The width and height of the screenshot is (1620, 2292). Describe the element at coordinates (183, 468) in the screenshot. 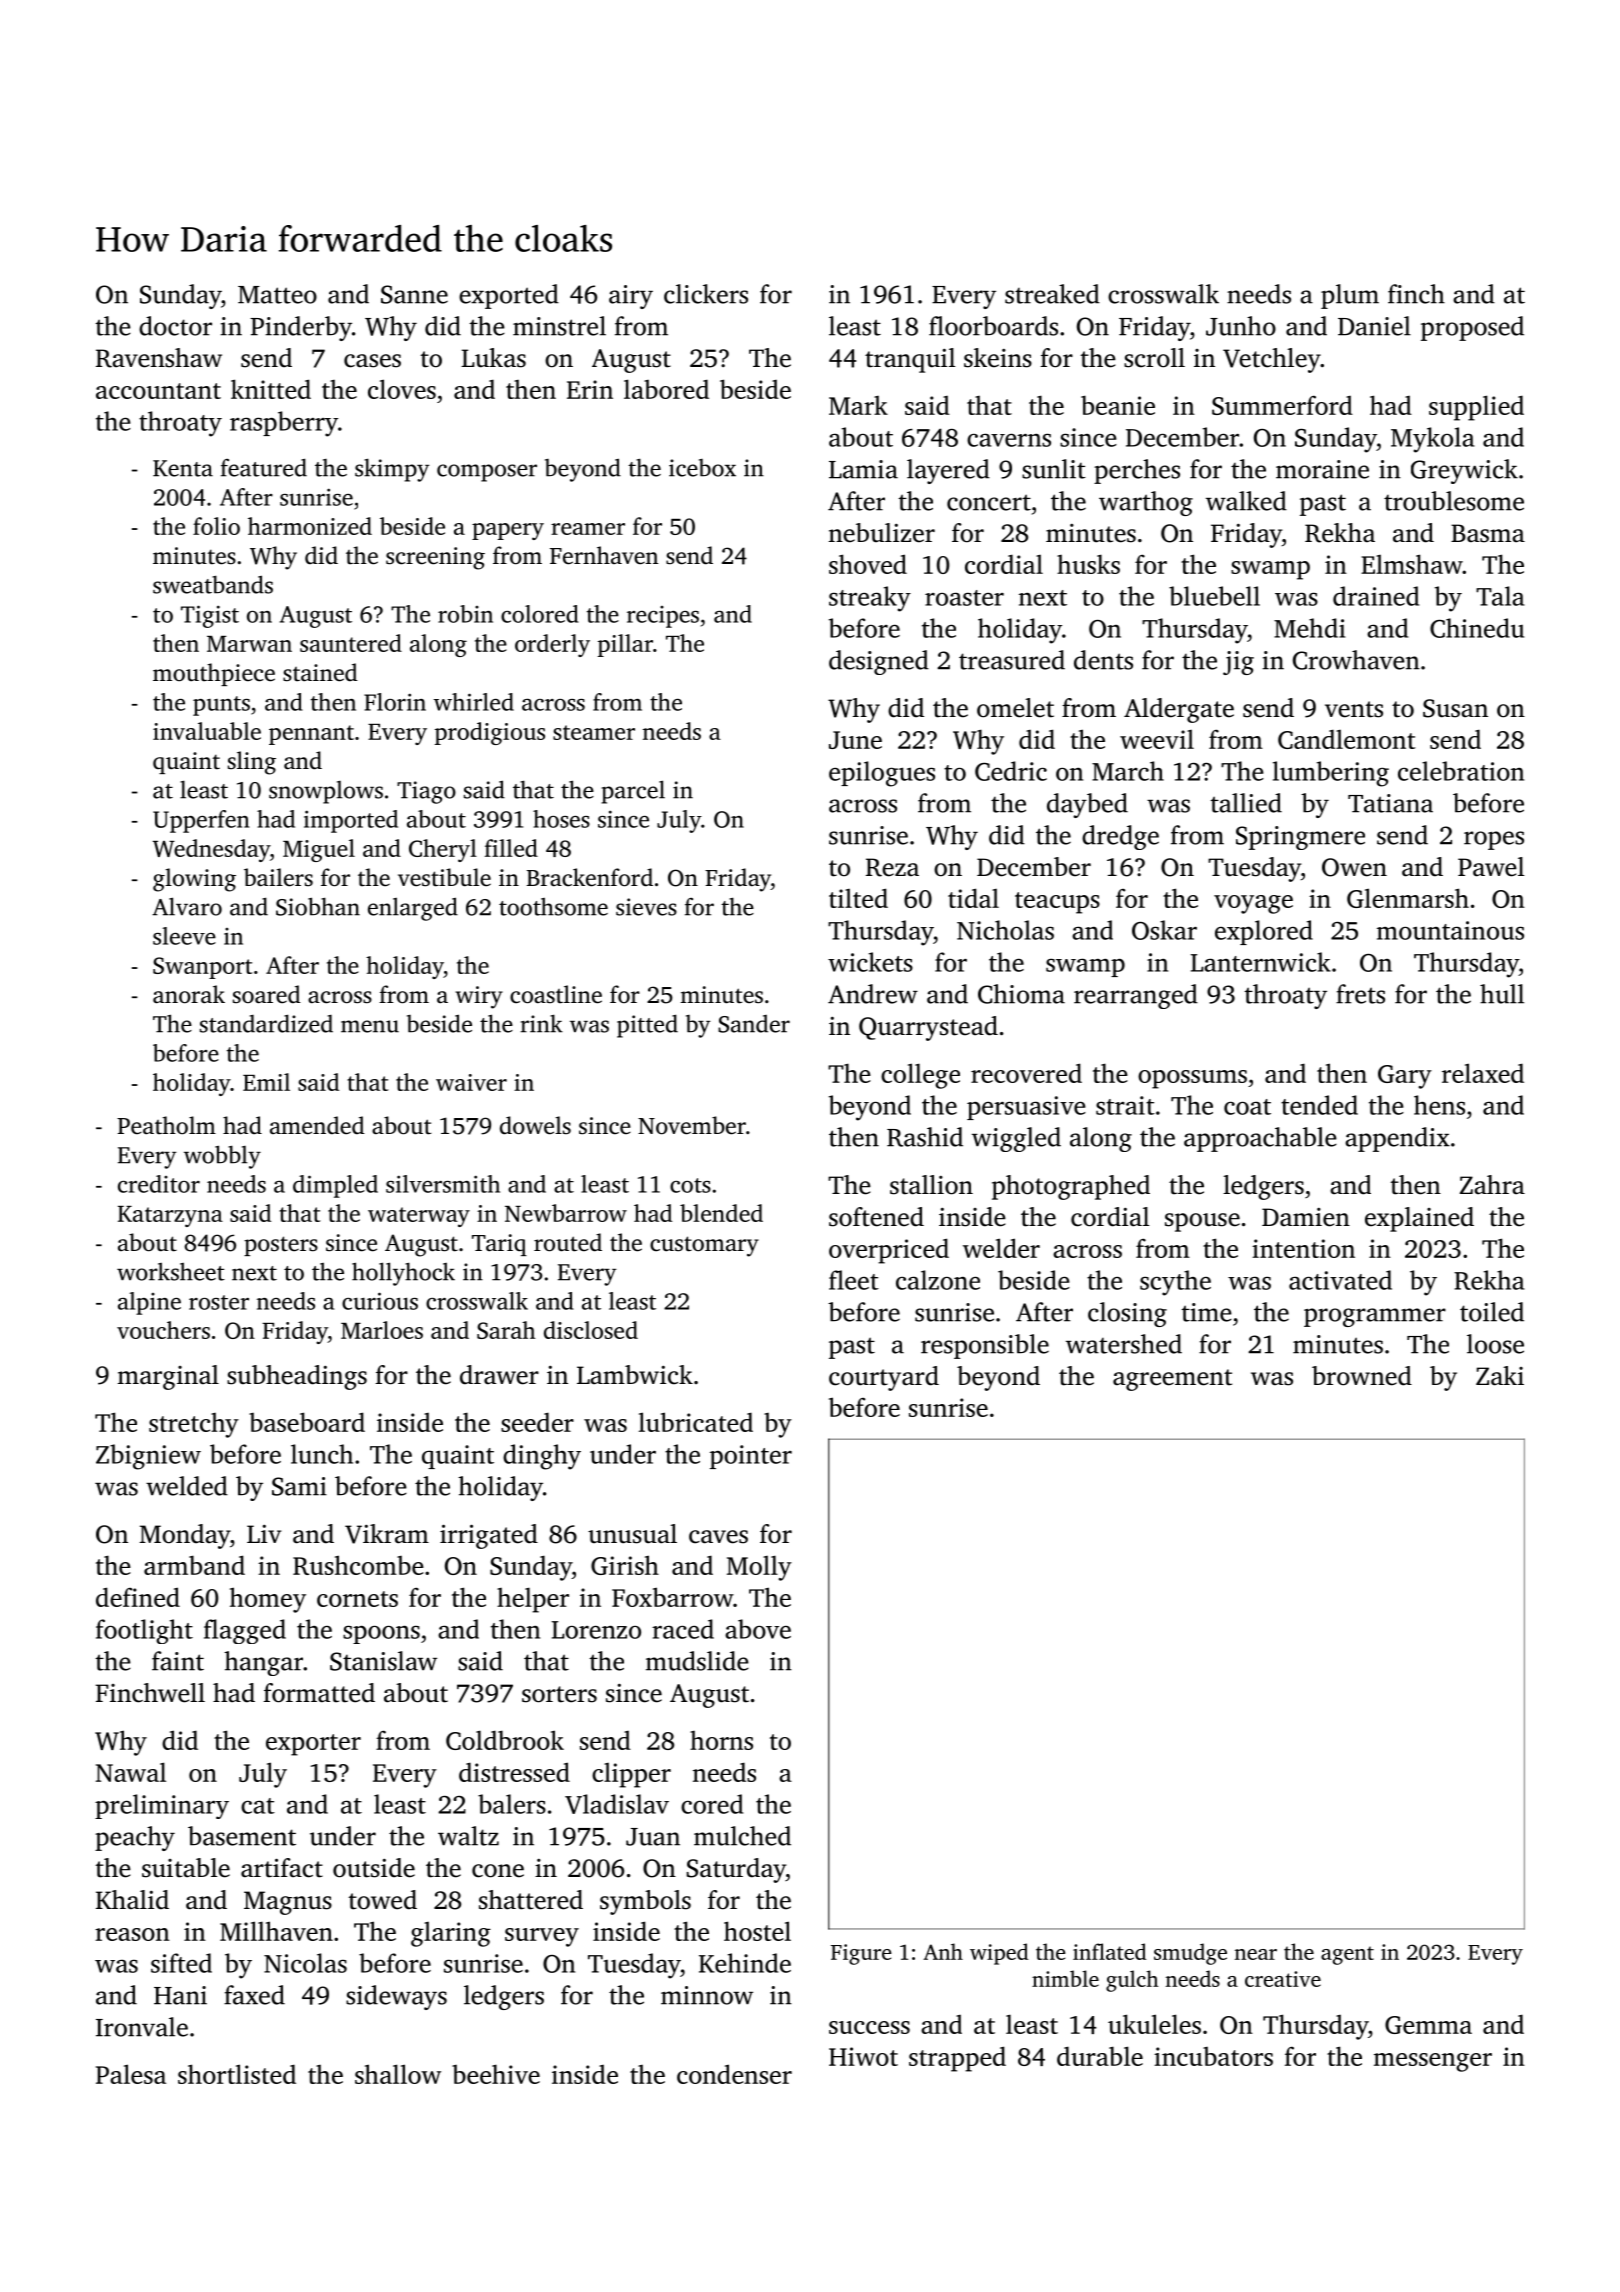

I see `Kenta` at that location.
